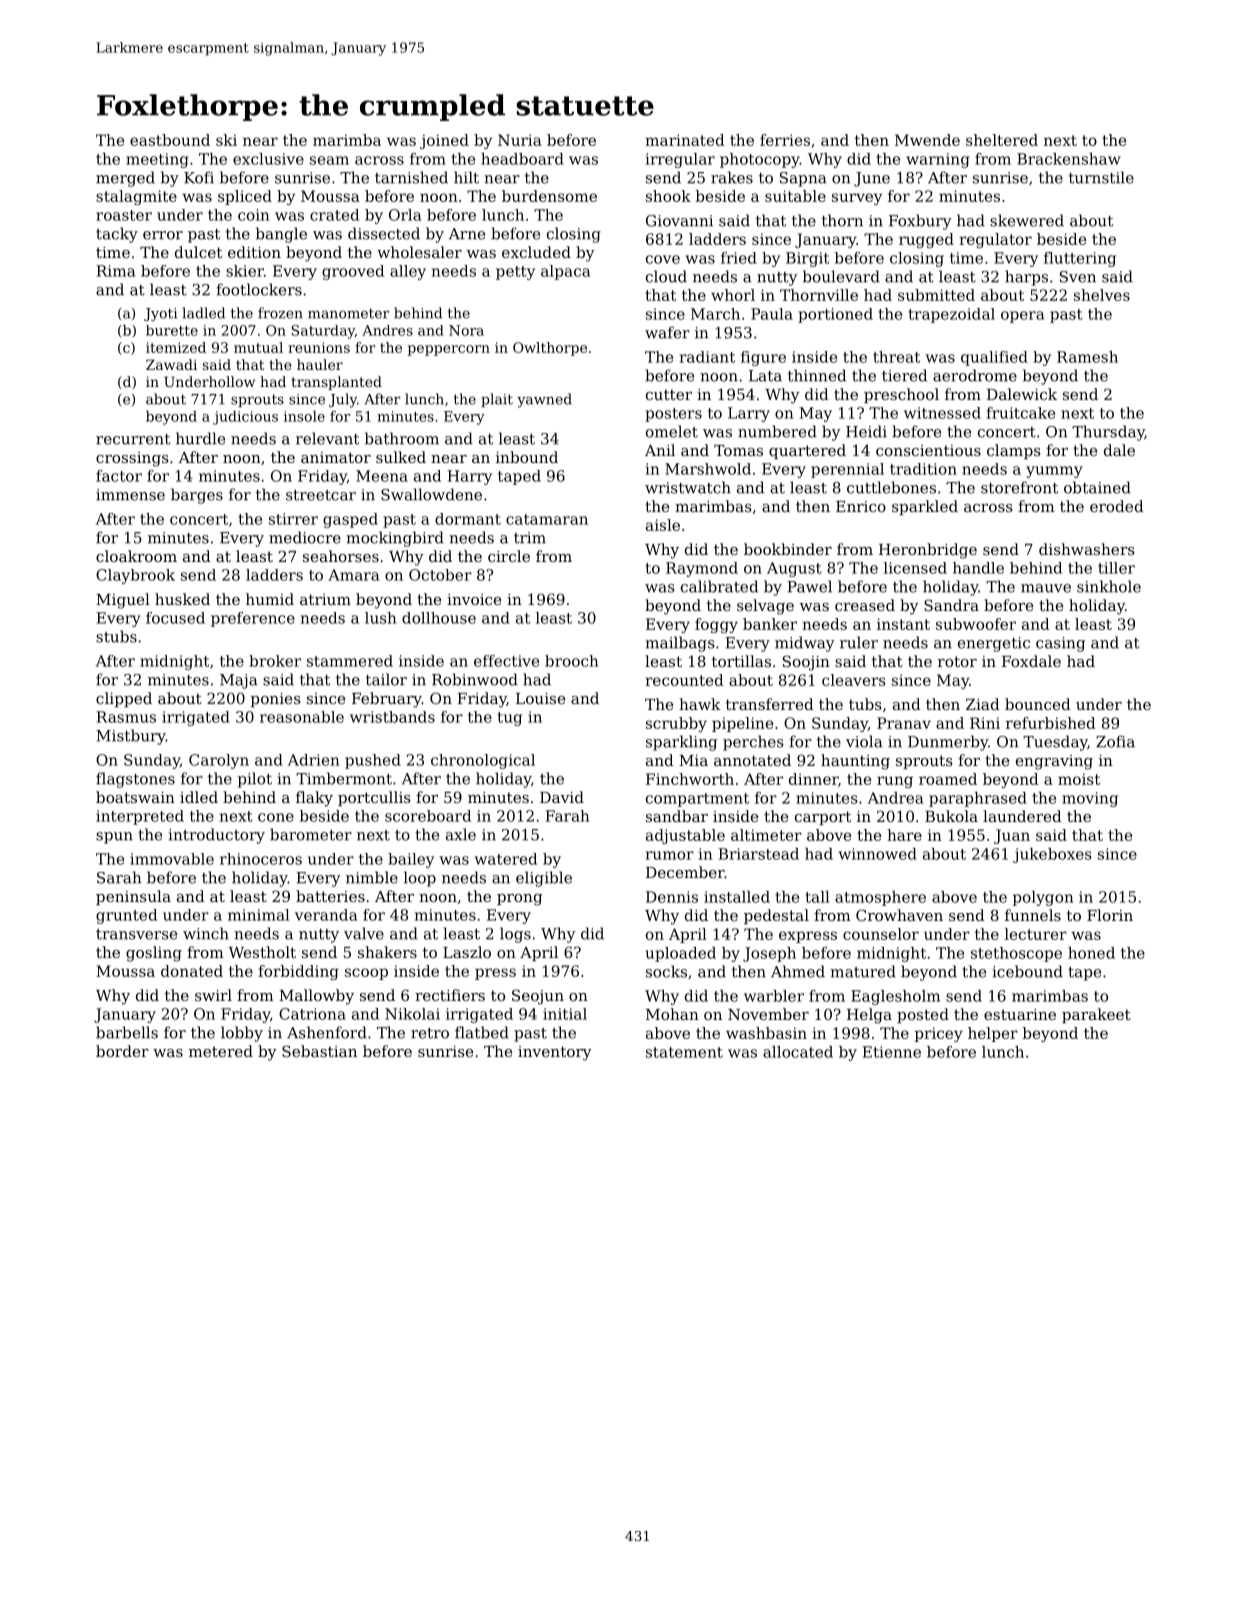 The width and height of the page is (1250, 1617). I want to click on pipeline, so click(742, 724).
